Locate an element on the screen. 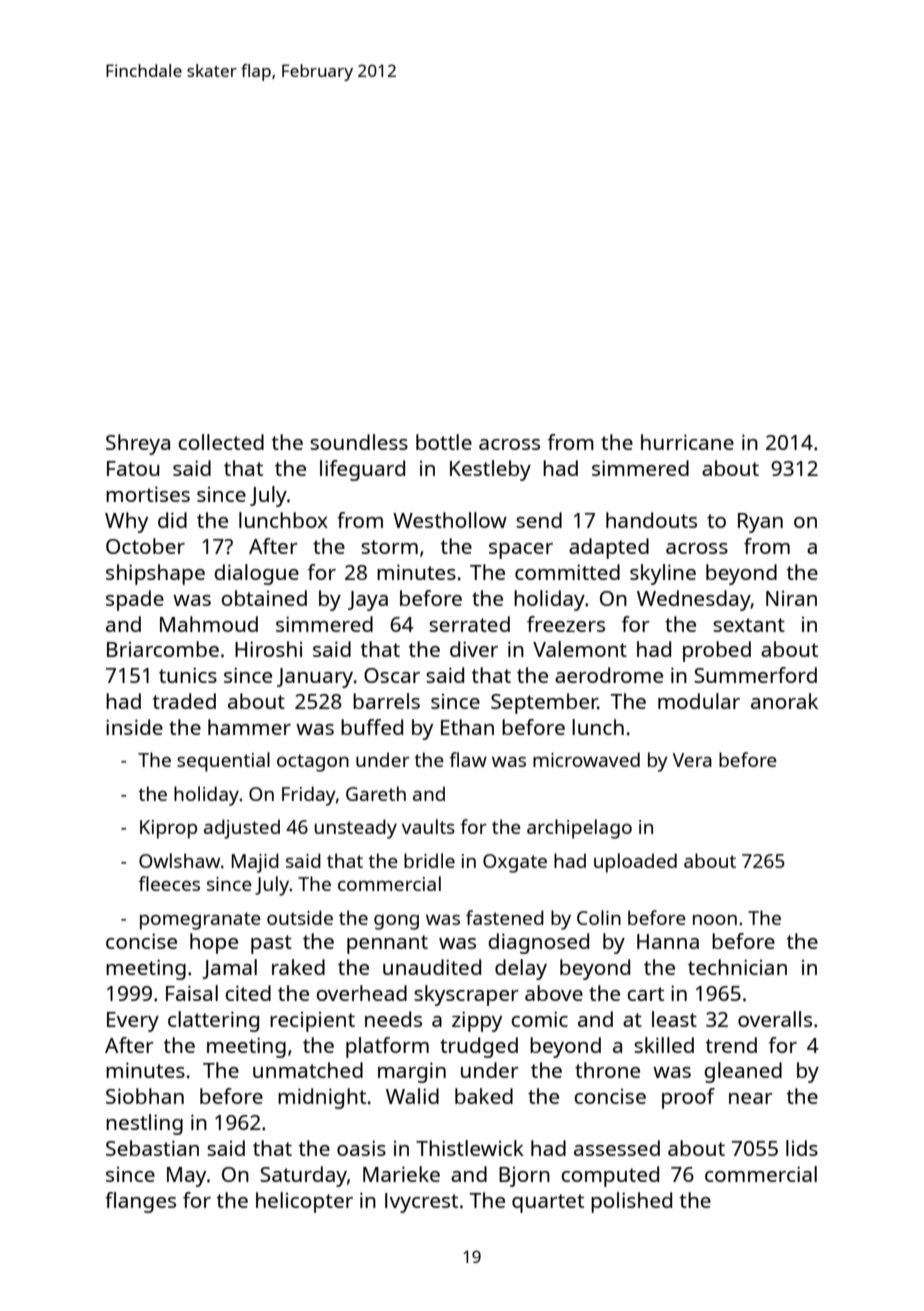  Jaya is located at coordinates (368, 601).
